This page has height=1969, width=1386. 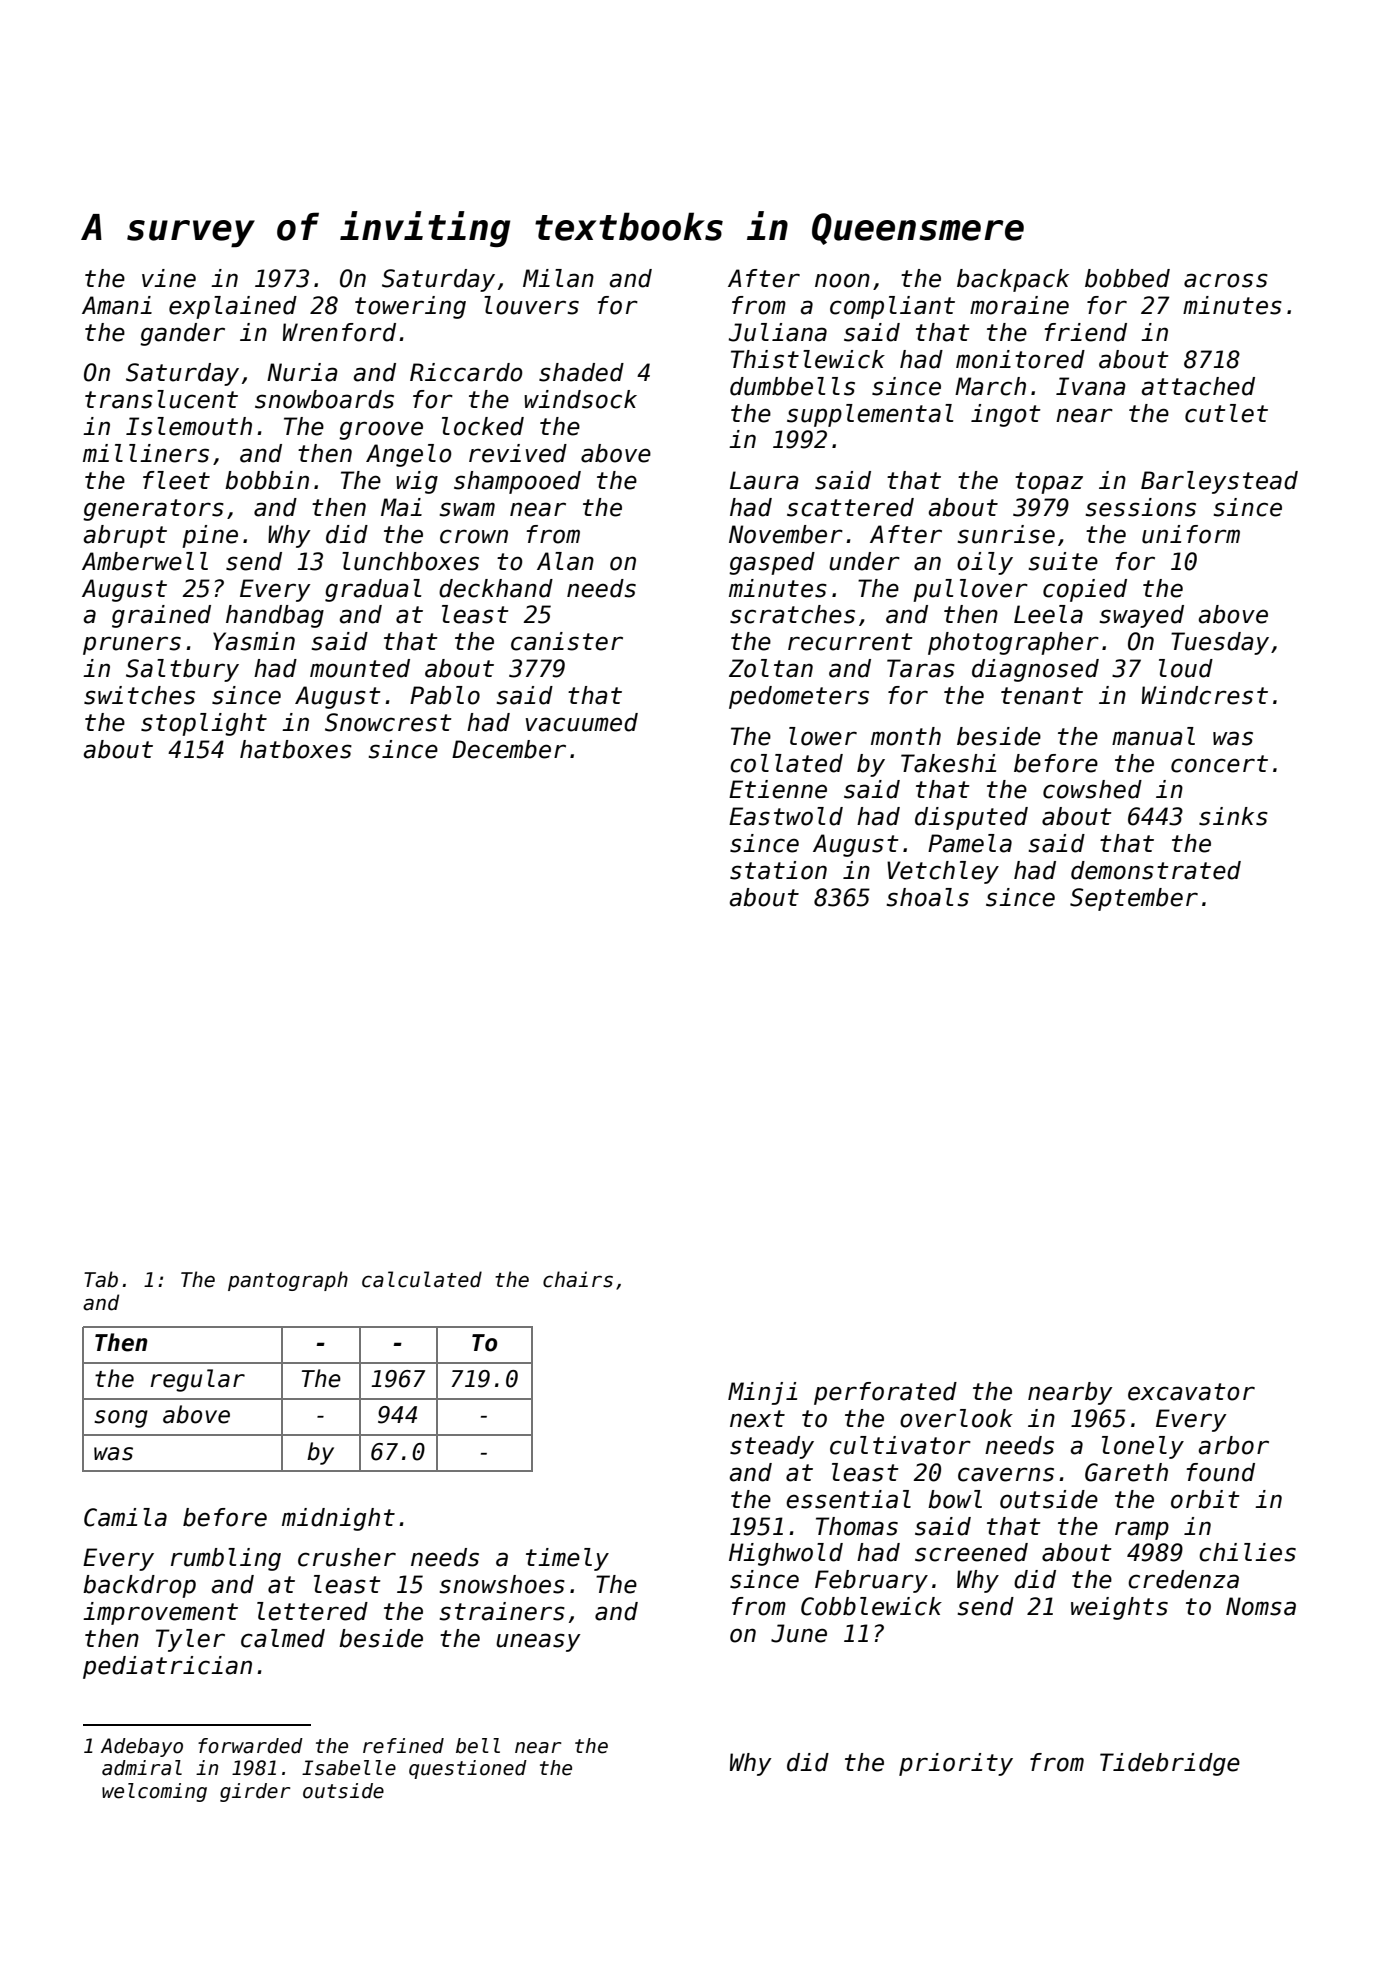 I want to click on September, so click(x=1134, y=899).
